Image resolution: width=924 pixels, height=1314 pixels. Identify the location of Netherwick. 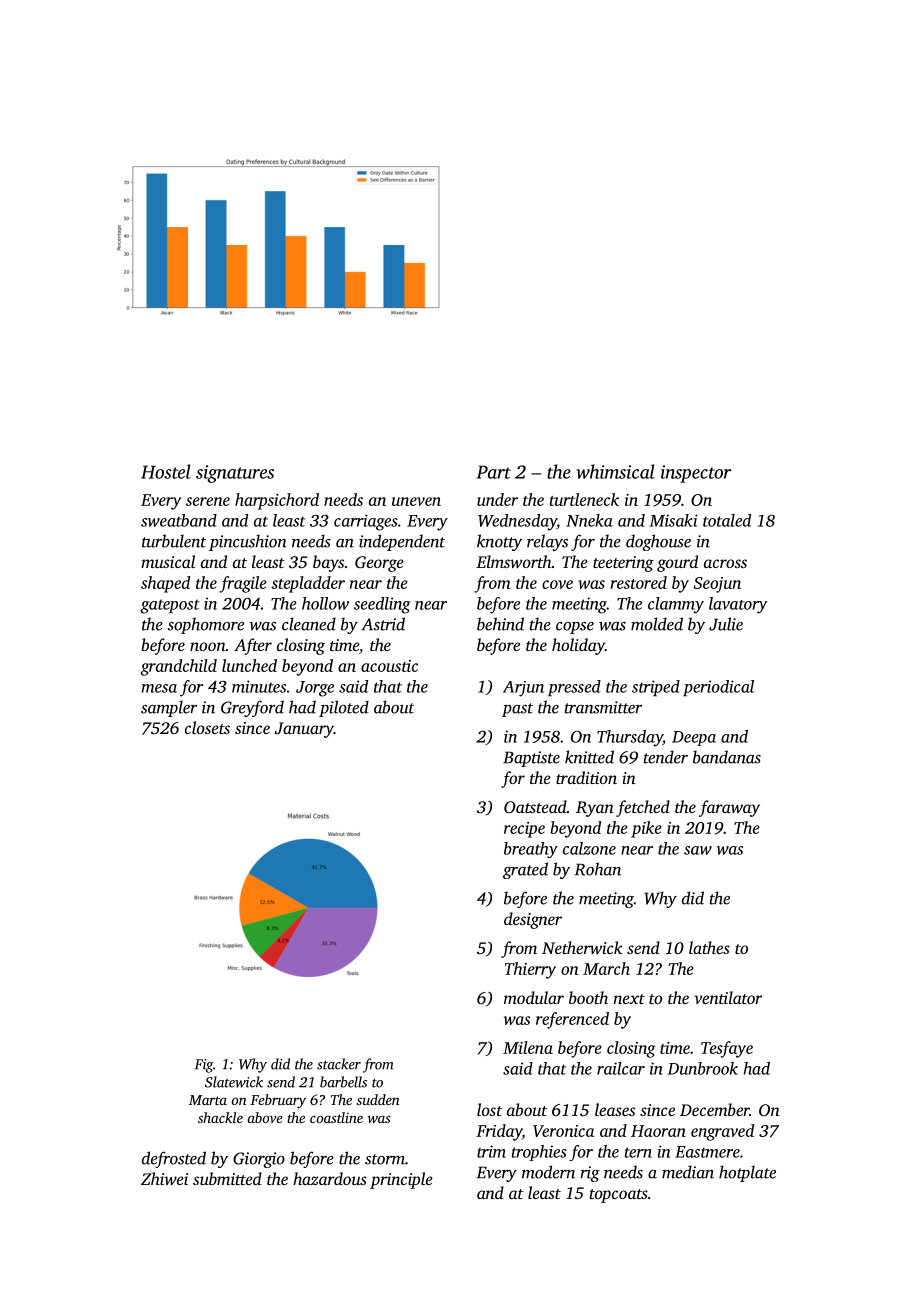
(582, 947).
